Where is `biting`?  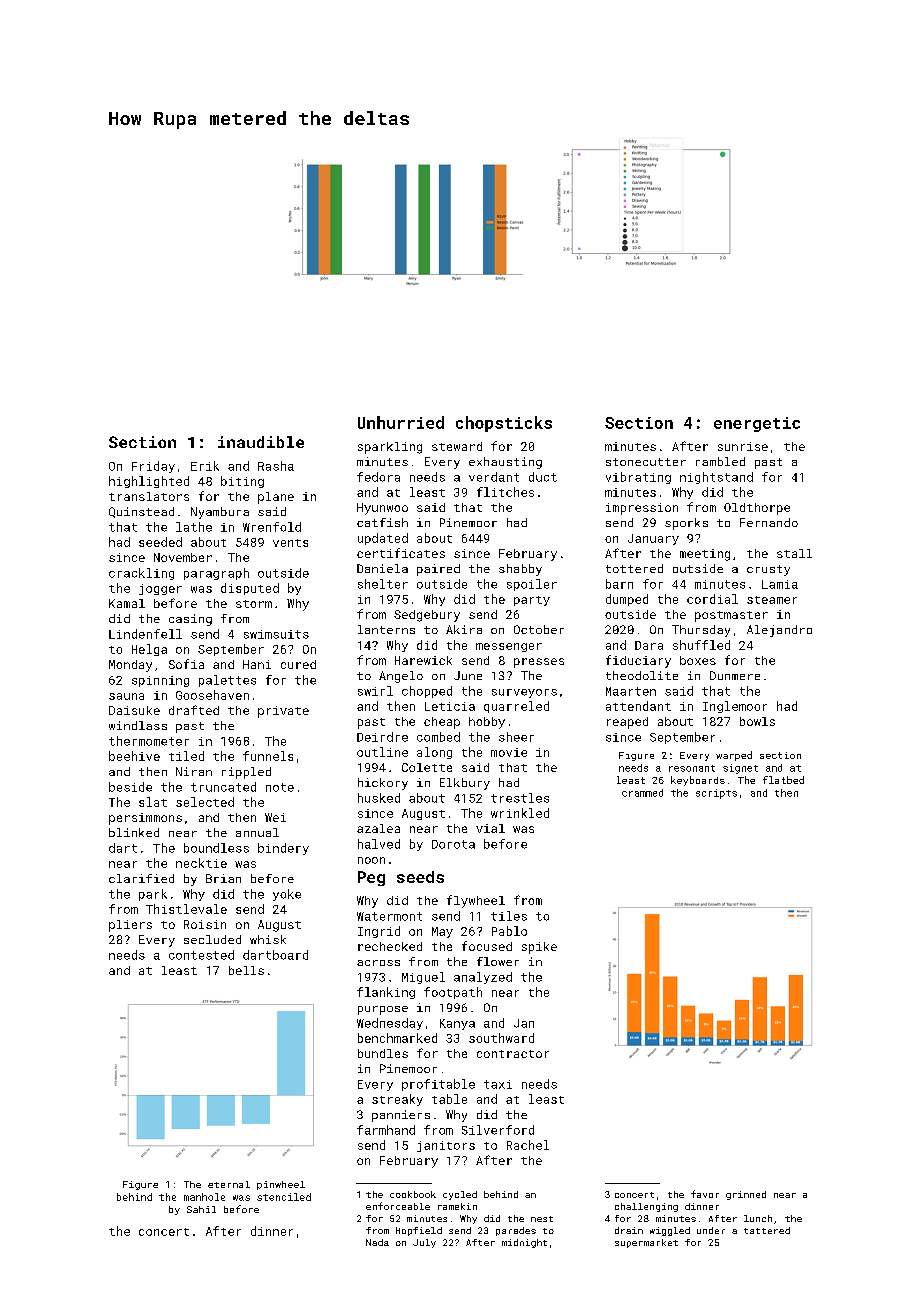 biting is located at coordinates (242, 482).
